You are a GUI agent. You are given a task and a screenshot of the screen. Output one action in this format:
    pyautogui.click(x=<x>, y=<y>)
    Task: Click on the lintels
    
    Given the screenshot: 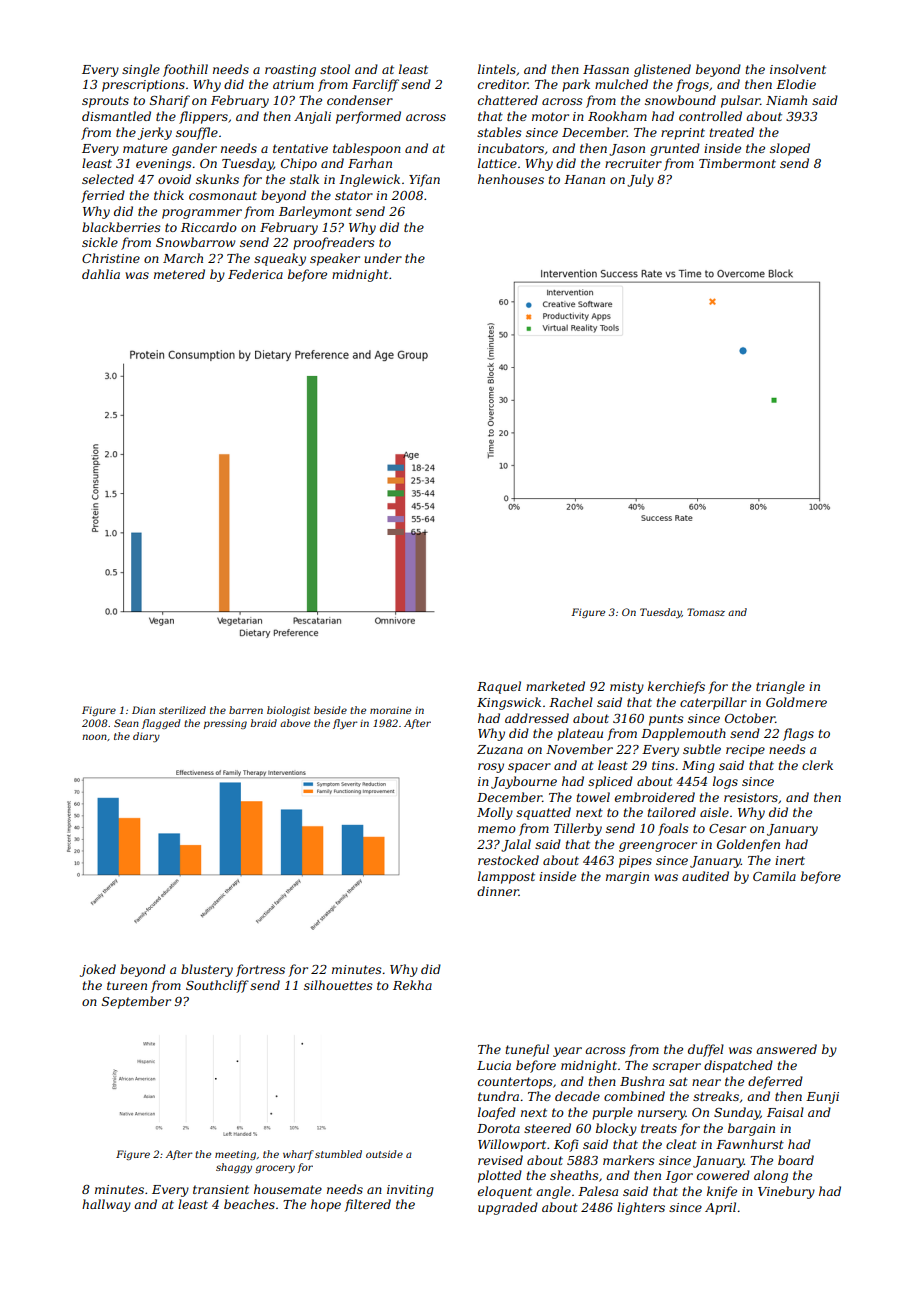 What is the action you would take?
    pyautogui.click(x=497, y=69)
